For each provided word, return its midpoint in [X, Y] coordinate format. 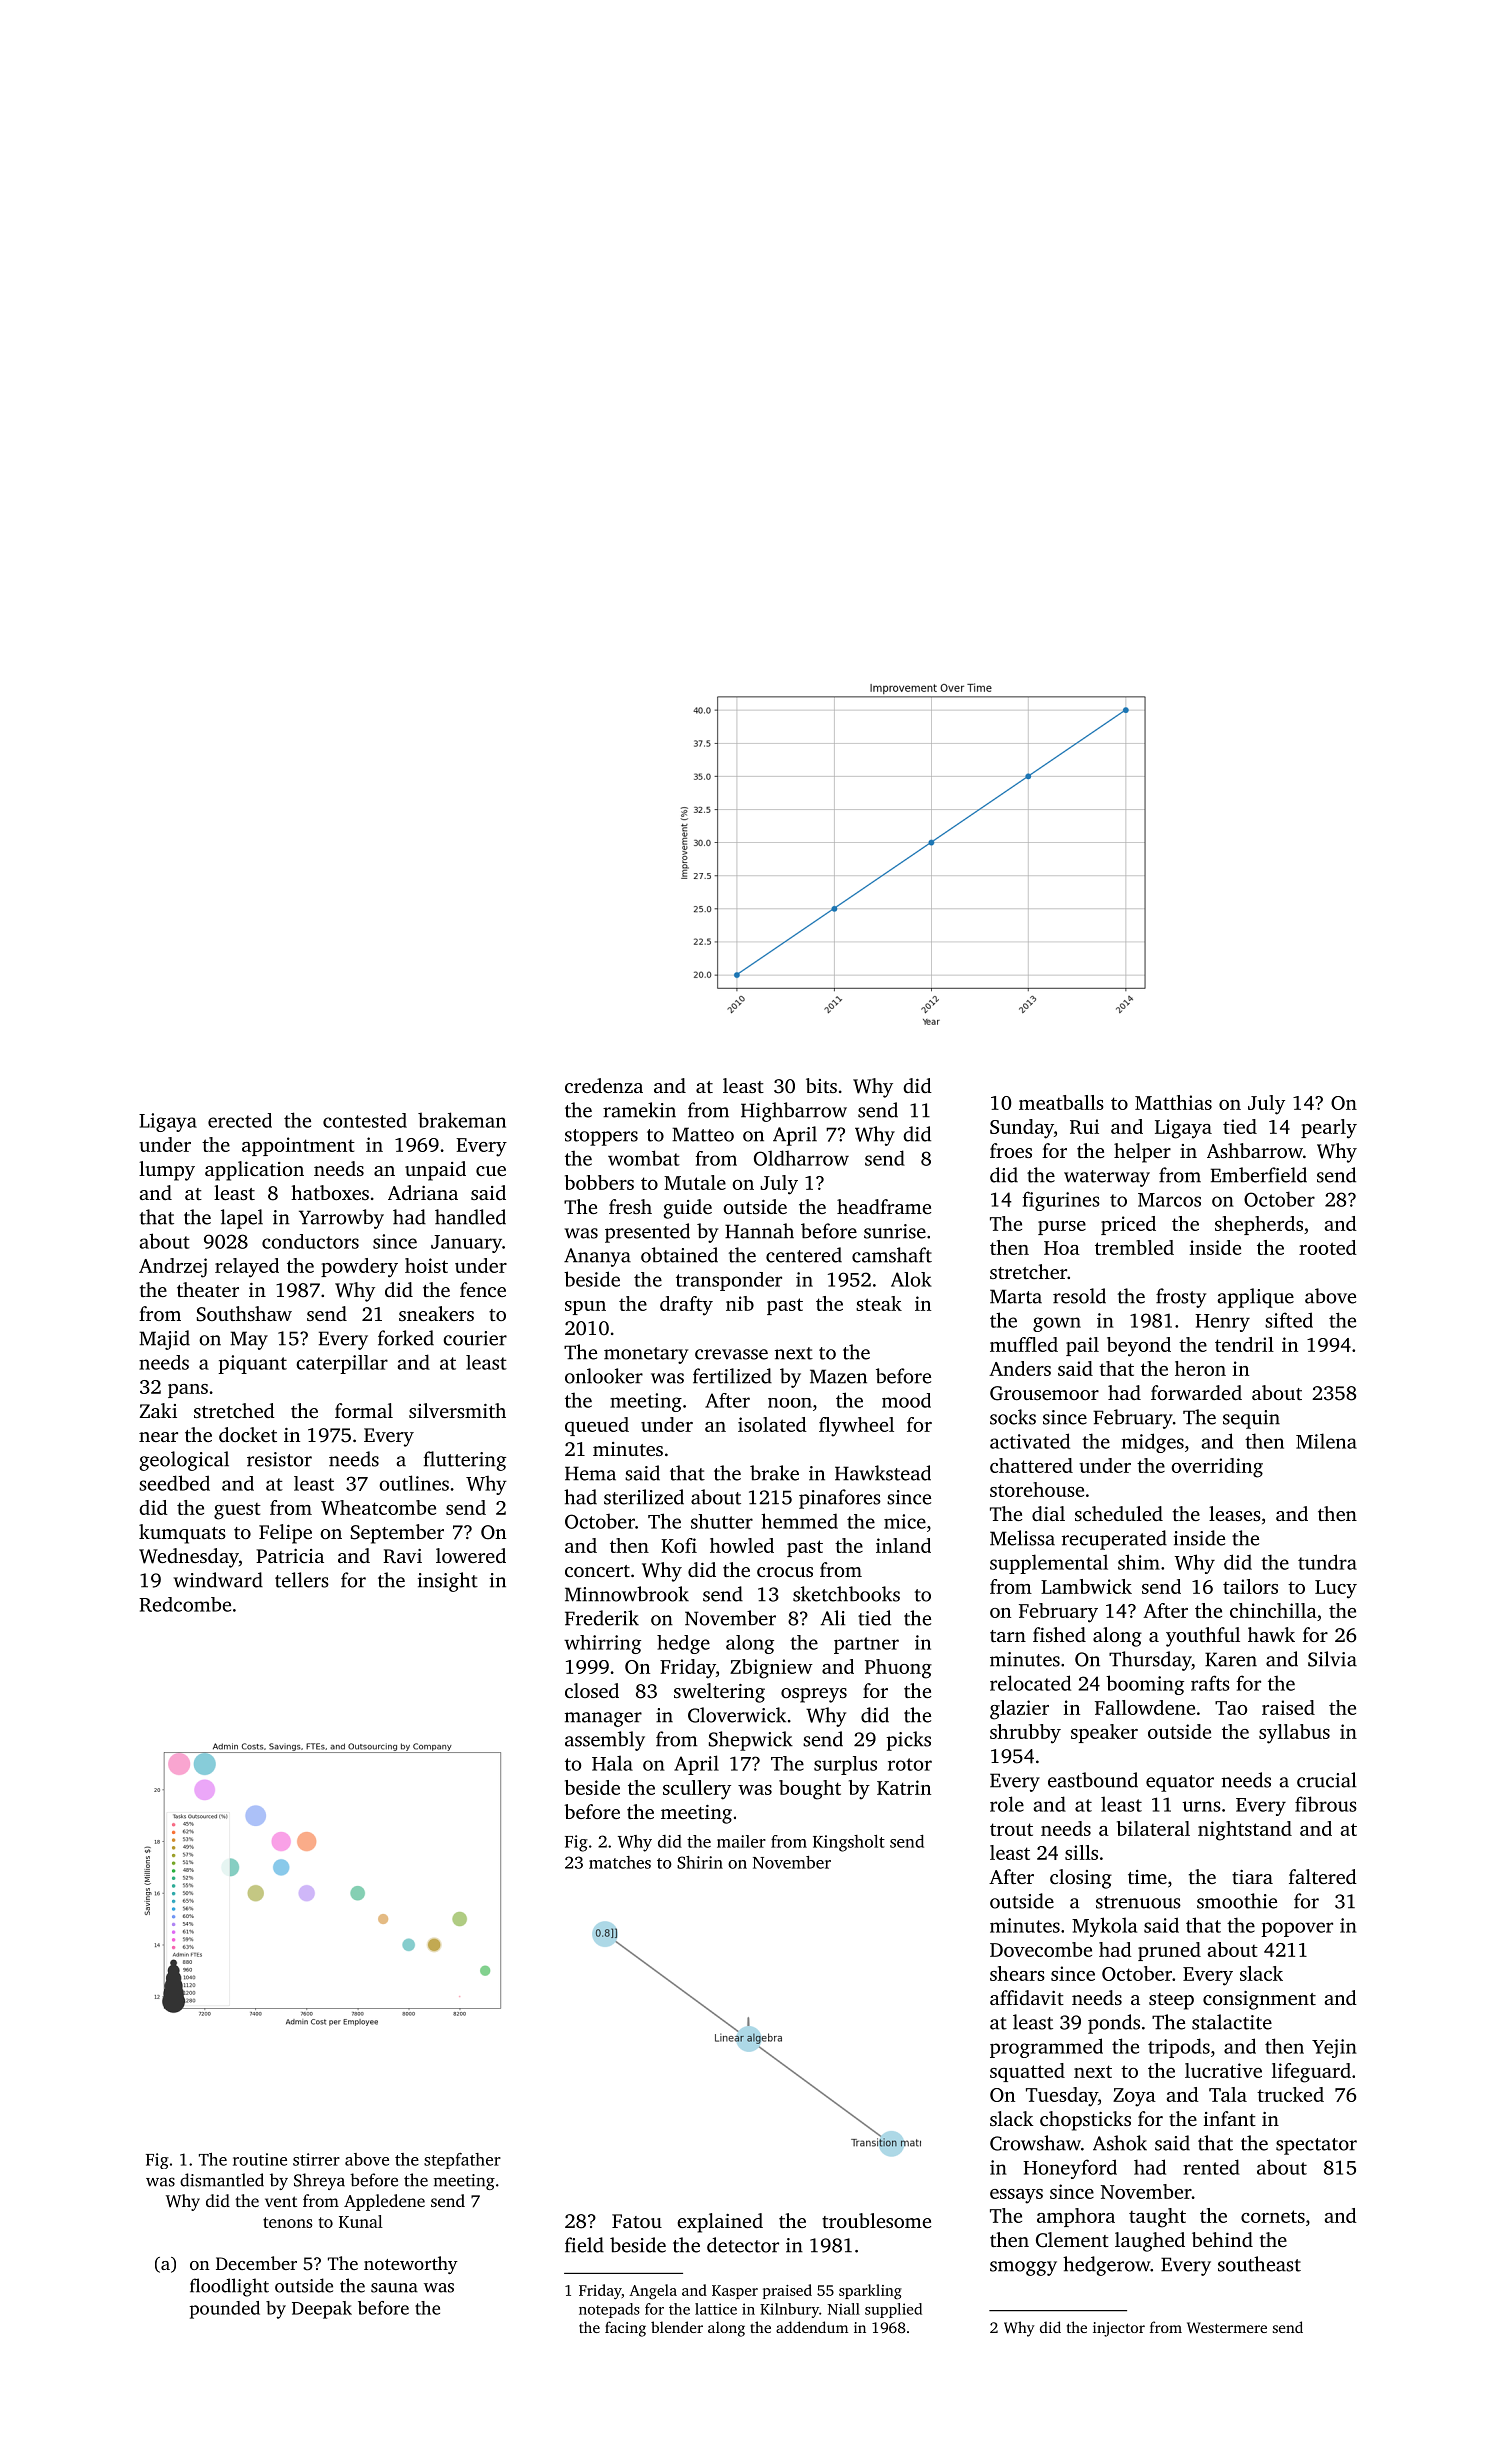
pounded [225, 2310]
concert [597, 1571]
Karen [1231, 1659]
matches [620, 1862]
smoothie [1237, 1901]
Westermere [1227, 2327]
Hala [612, 1763]
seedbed [174, 1483]
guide [687, 1209]
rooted [1328, 1247]
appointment [298, 1146]
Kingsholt [849, 1843]
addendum [812, 2327]
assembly [605, 1741]
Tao [1231, 1708]
